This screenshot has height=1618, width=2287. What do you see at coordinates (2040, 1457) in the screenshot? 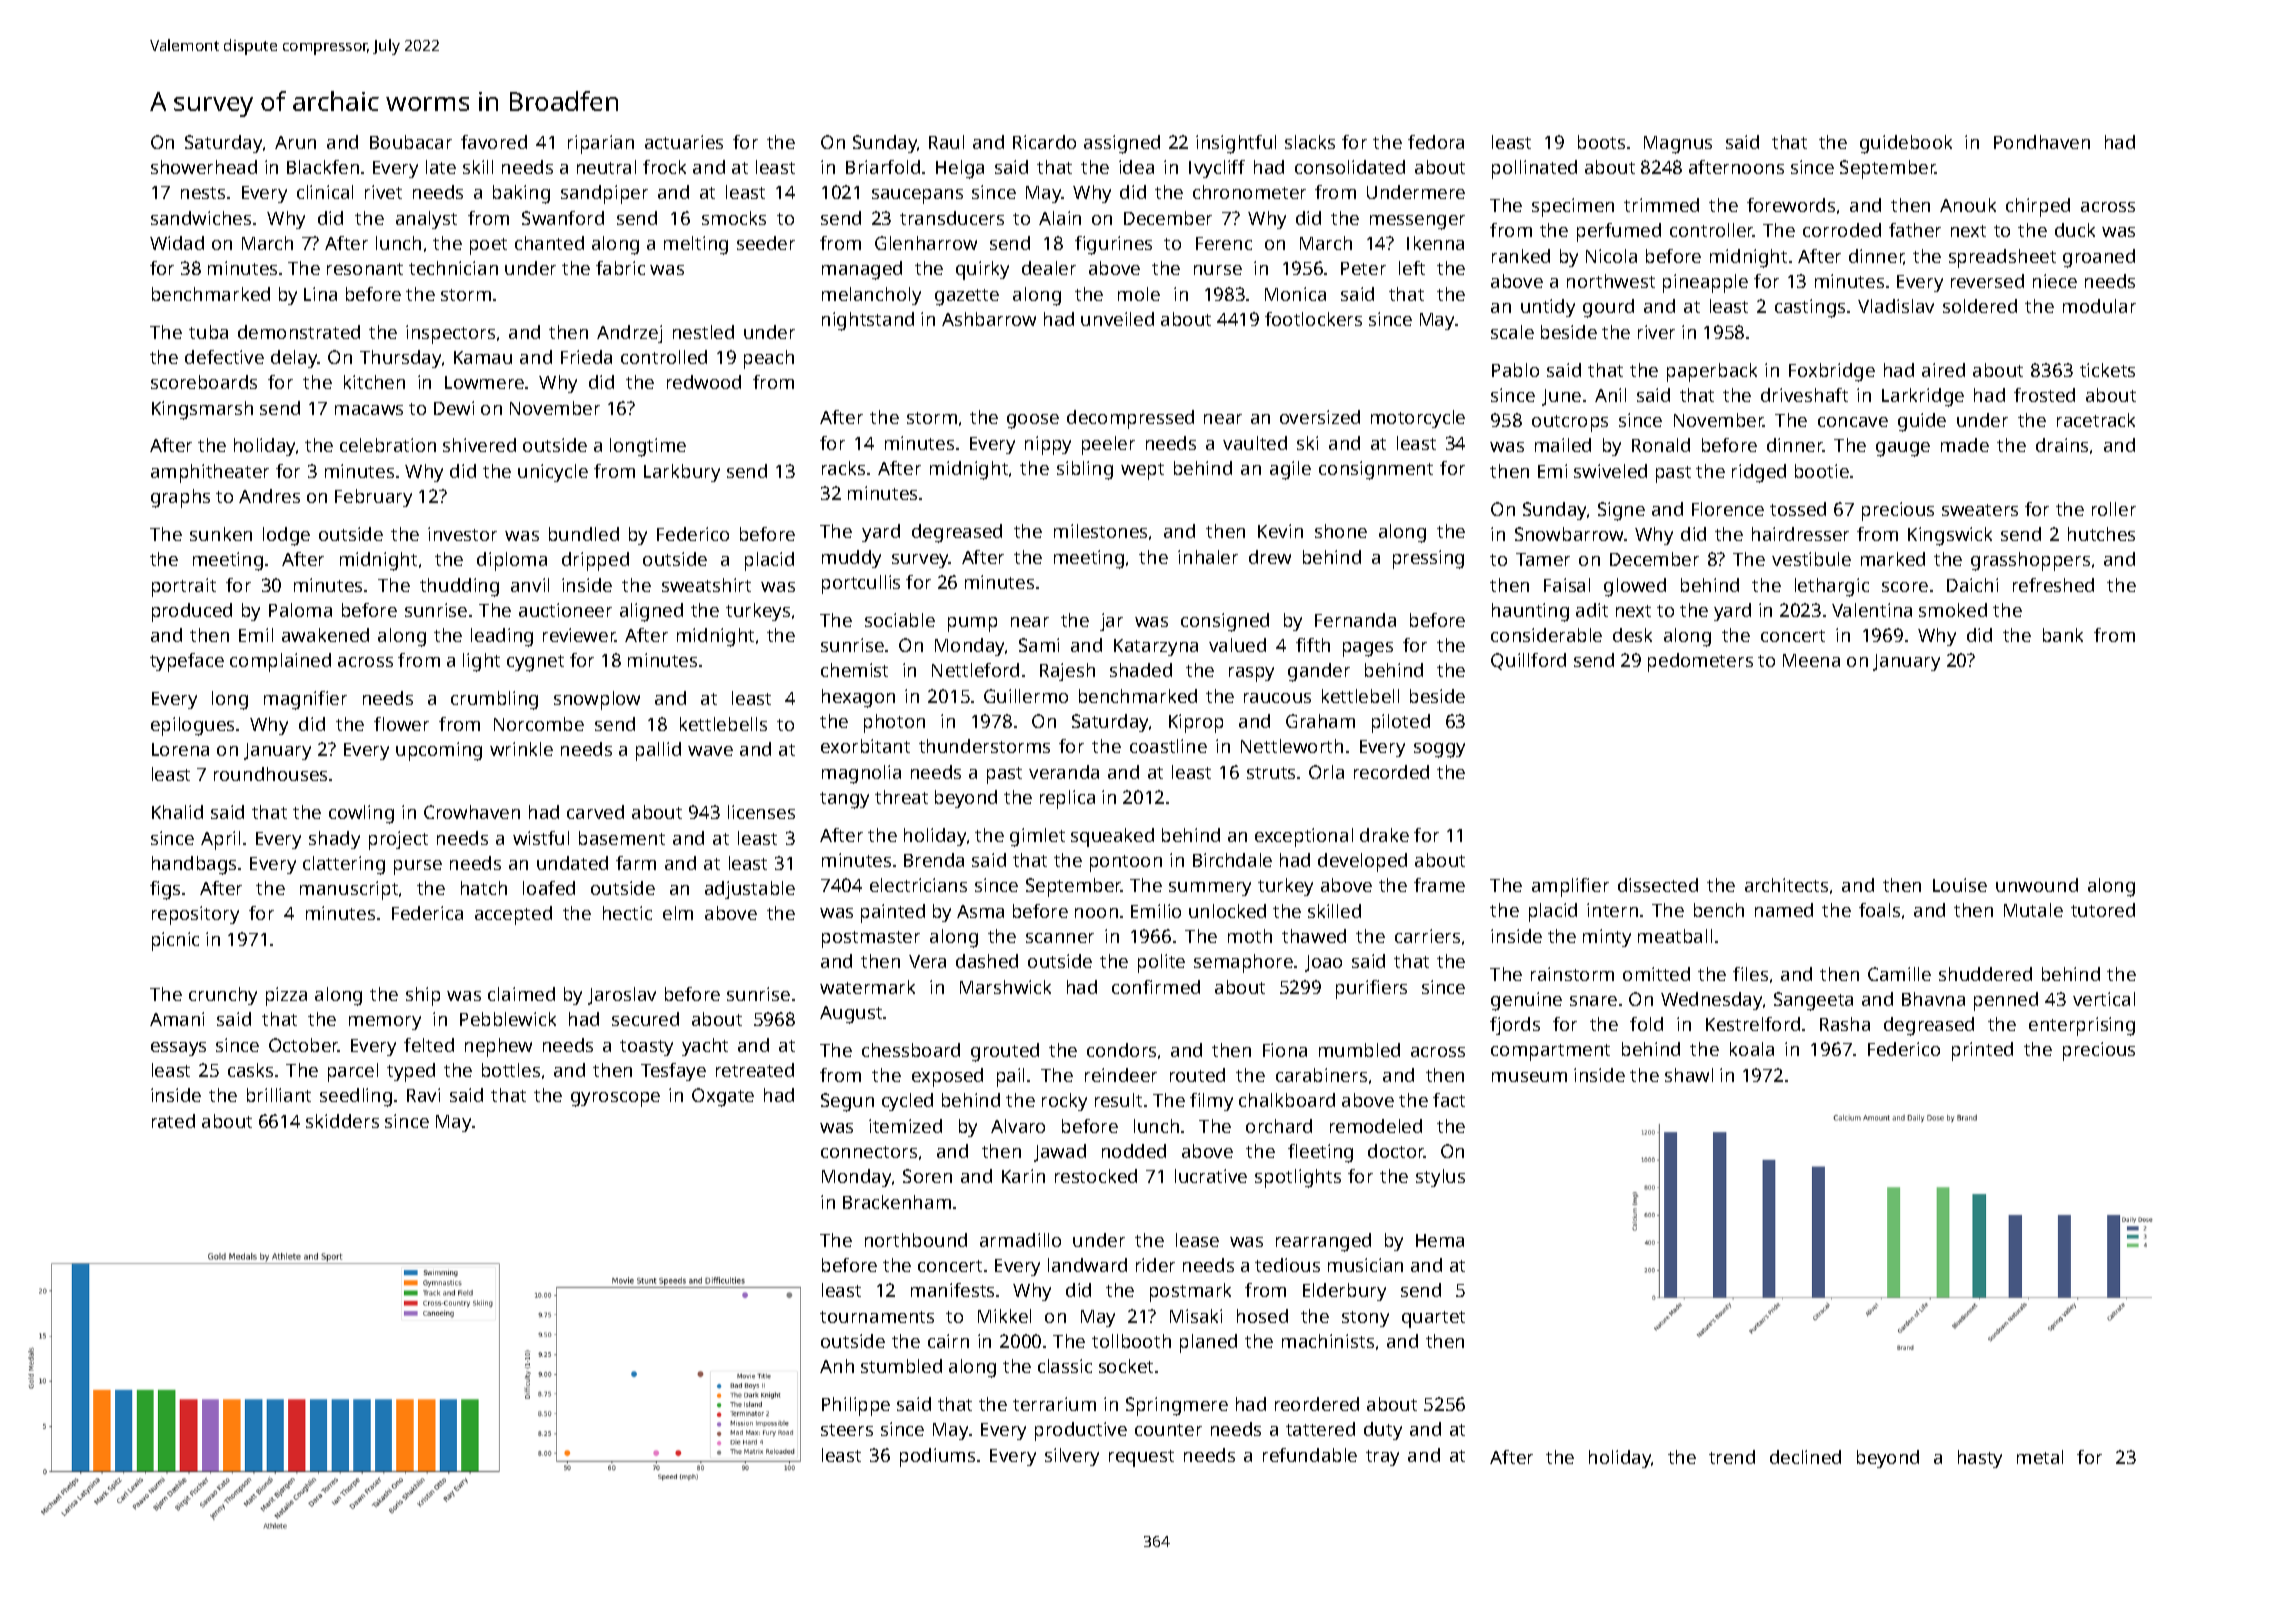
I see `metal` at bounding box center [2040, 1457].
